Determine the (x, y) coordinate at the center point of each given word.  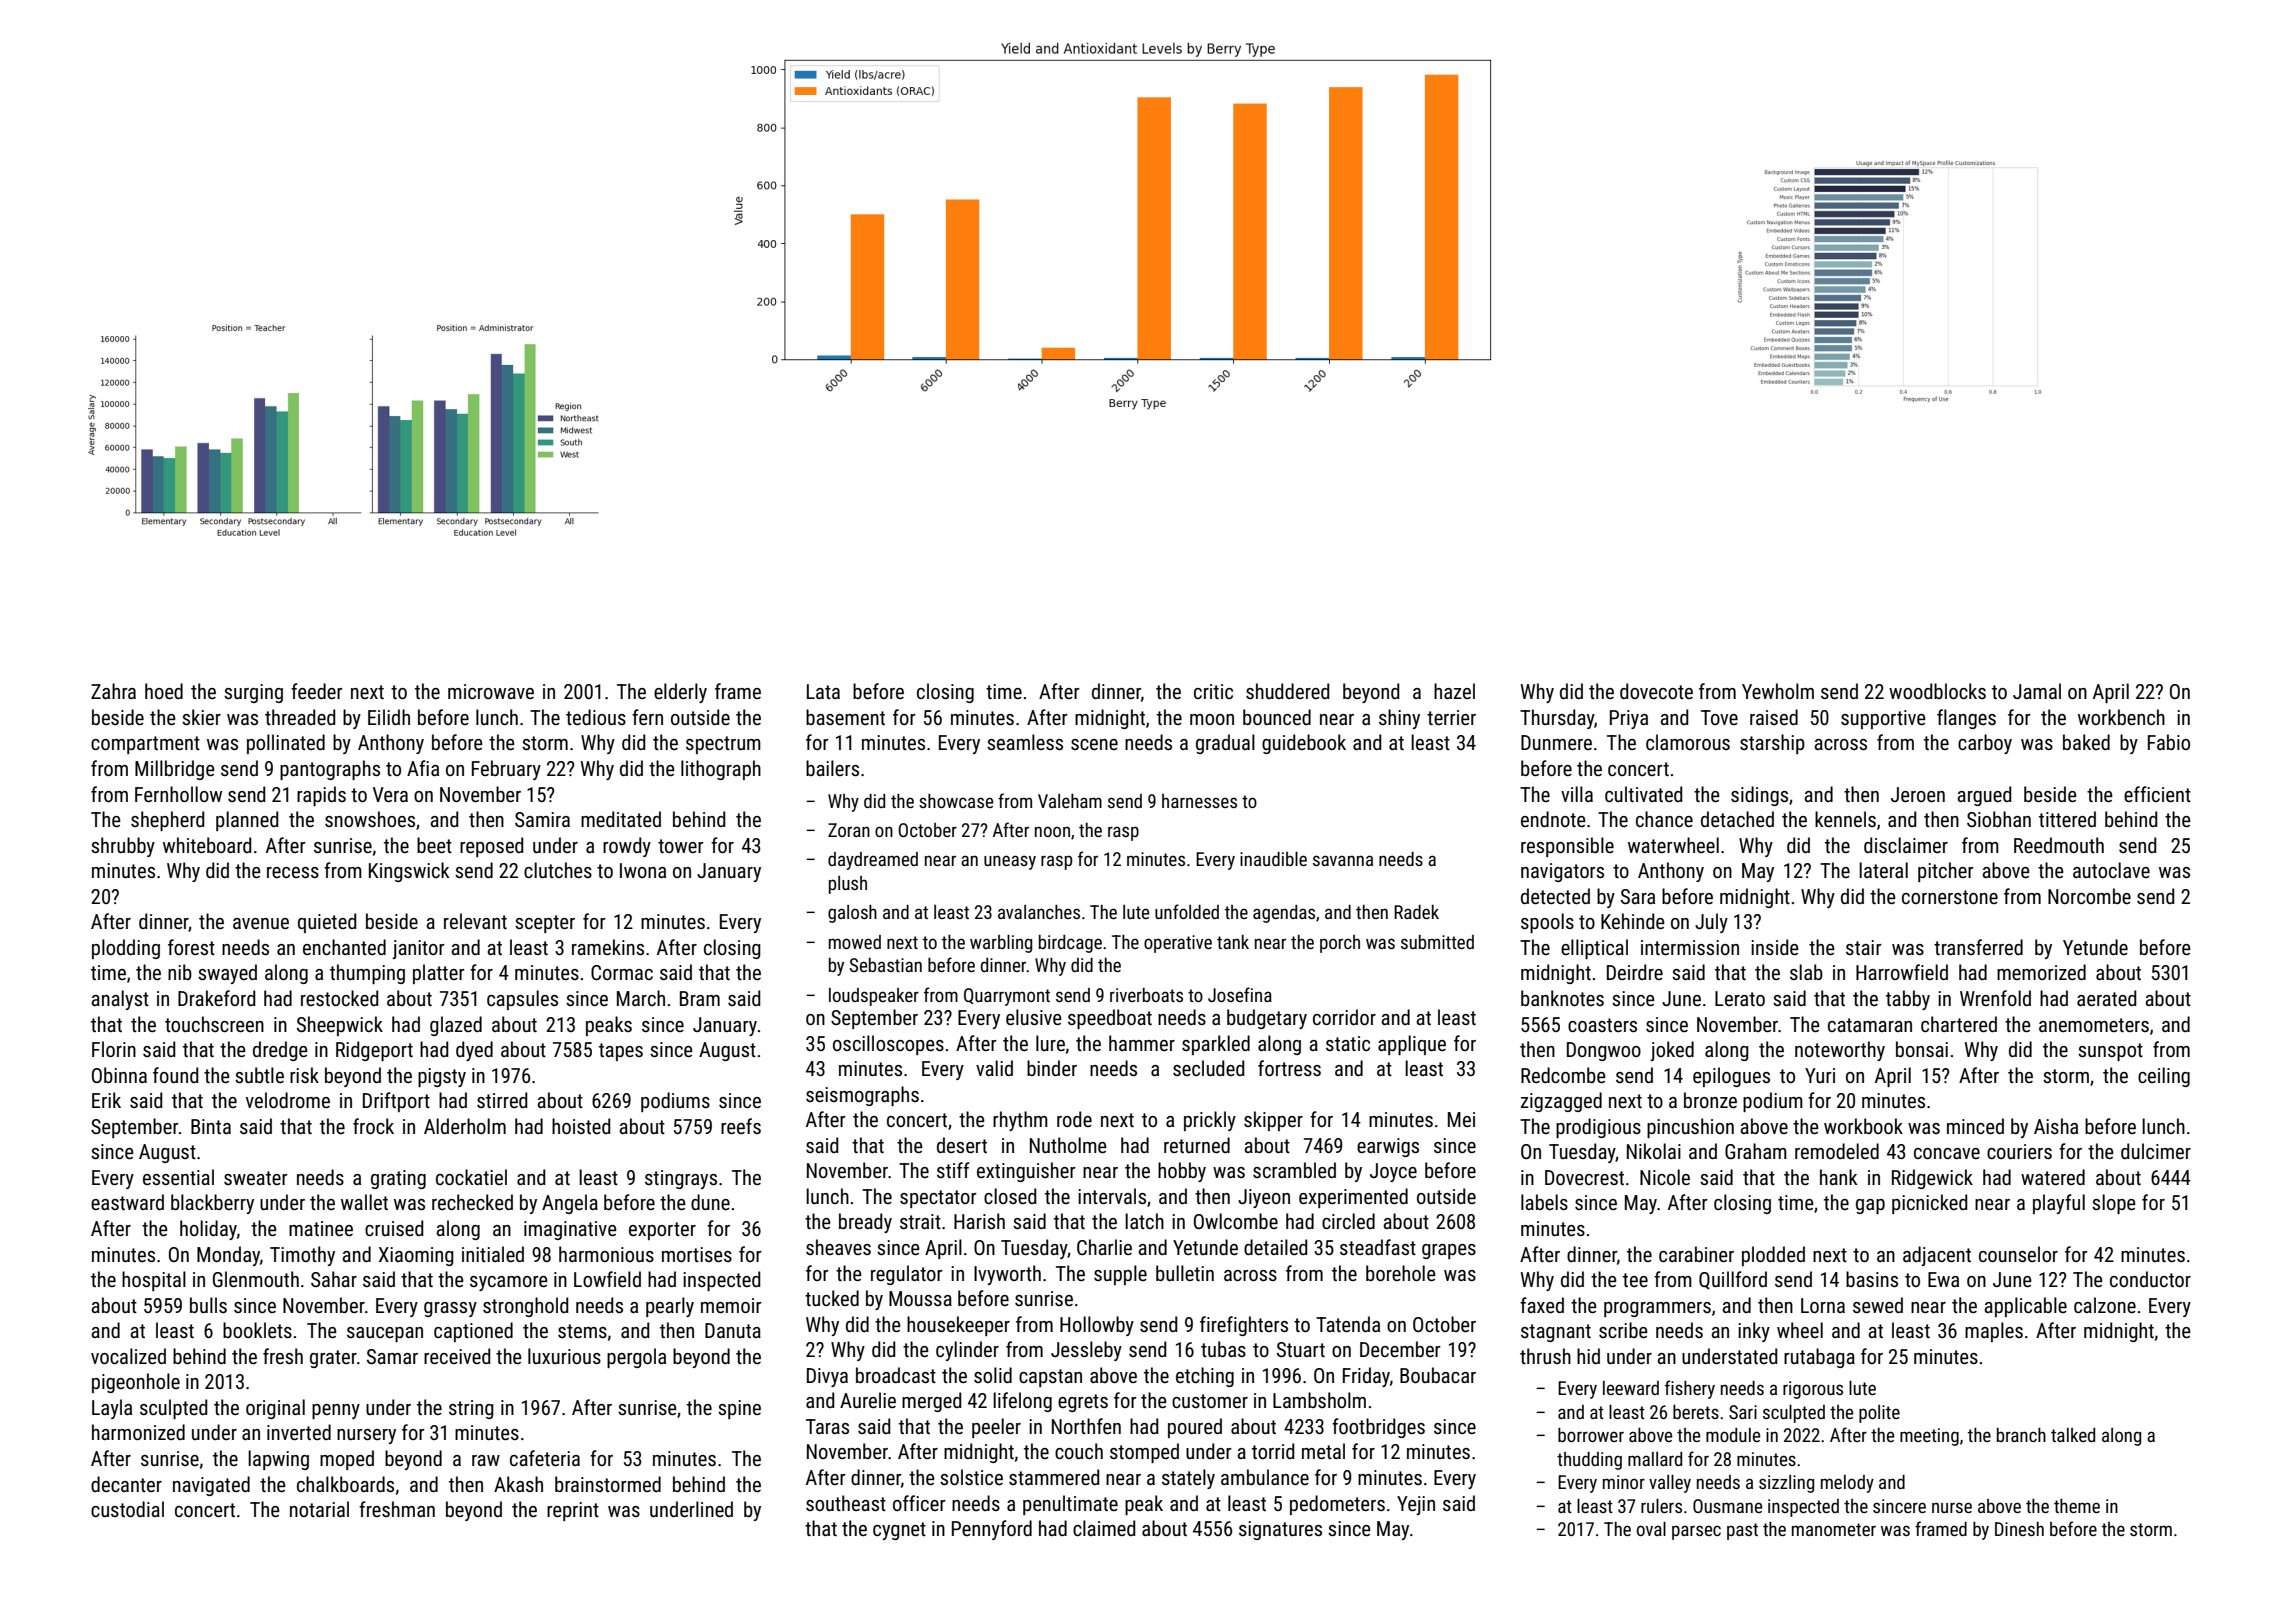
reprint (573, 1511)
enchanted (344, 947)
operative (1178, 944)
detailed (1275, 1247)
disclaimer (1906, 845)
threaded (300, 717)
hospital (154, 1281)
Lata (823, 691)
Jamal (2037, 691)
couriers (2019, 1151)
